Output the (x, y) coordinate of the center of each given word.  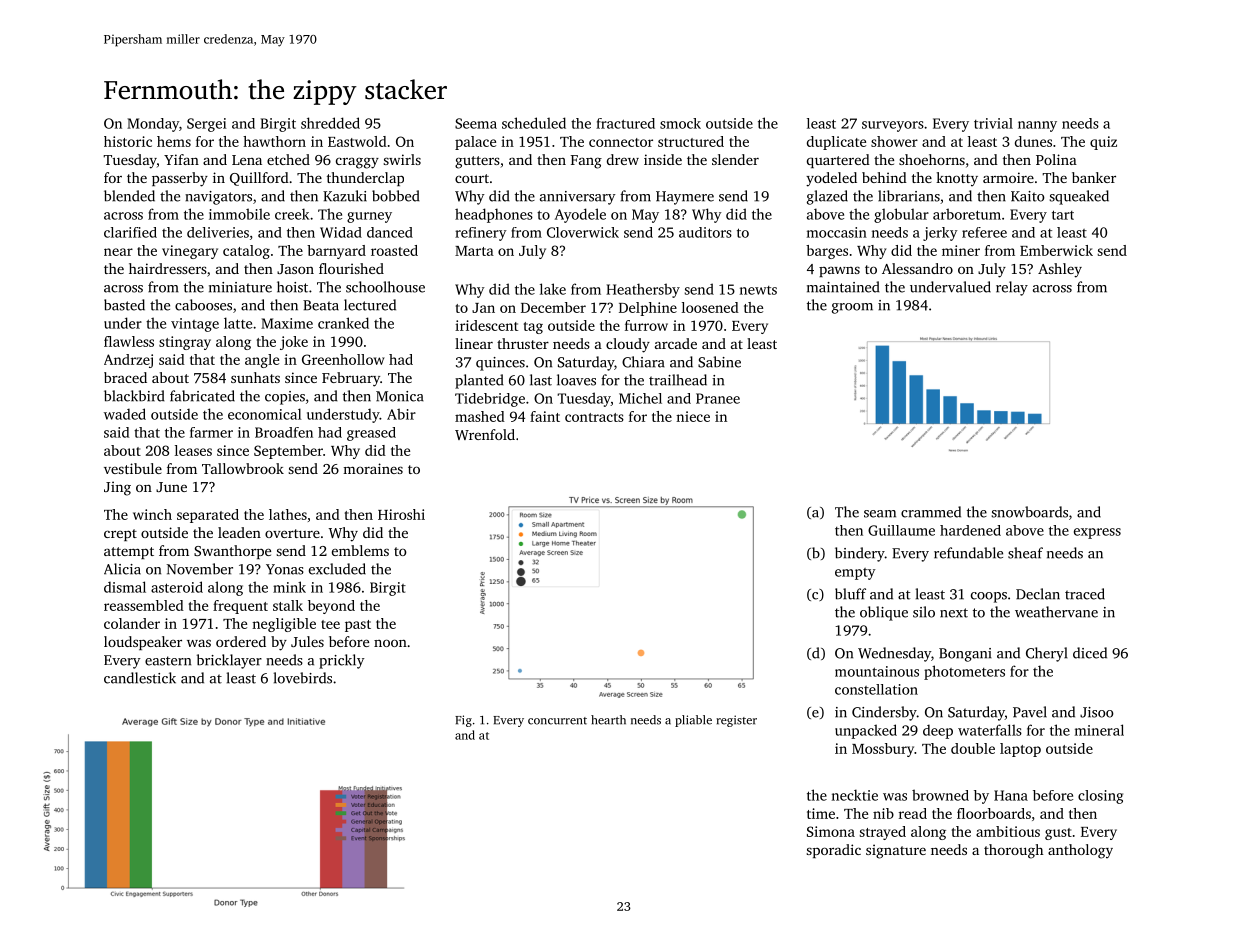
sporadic (833, 851)
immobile (239, 214)
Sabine (719, 362)
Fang (586, 162)
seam (880, 514)
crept (120, 535)
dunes (1033, 141)
